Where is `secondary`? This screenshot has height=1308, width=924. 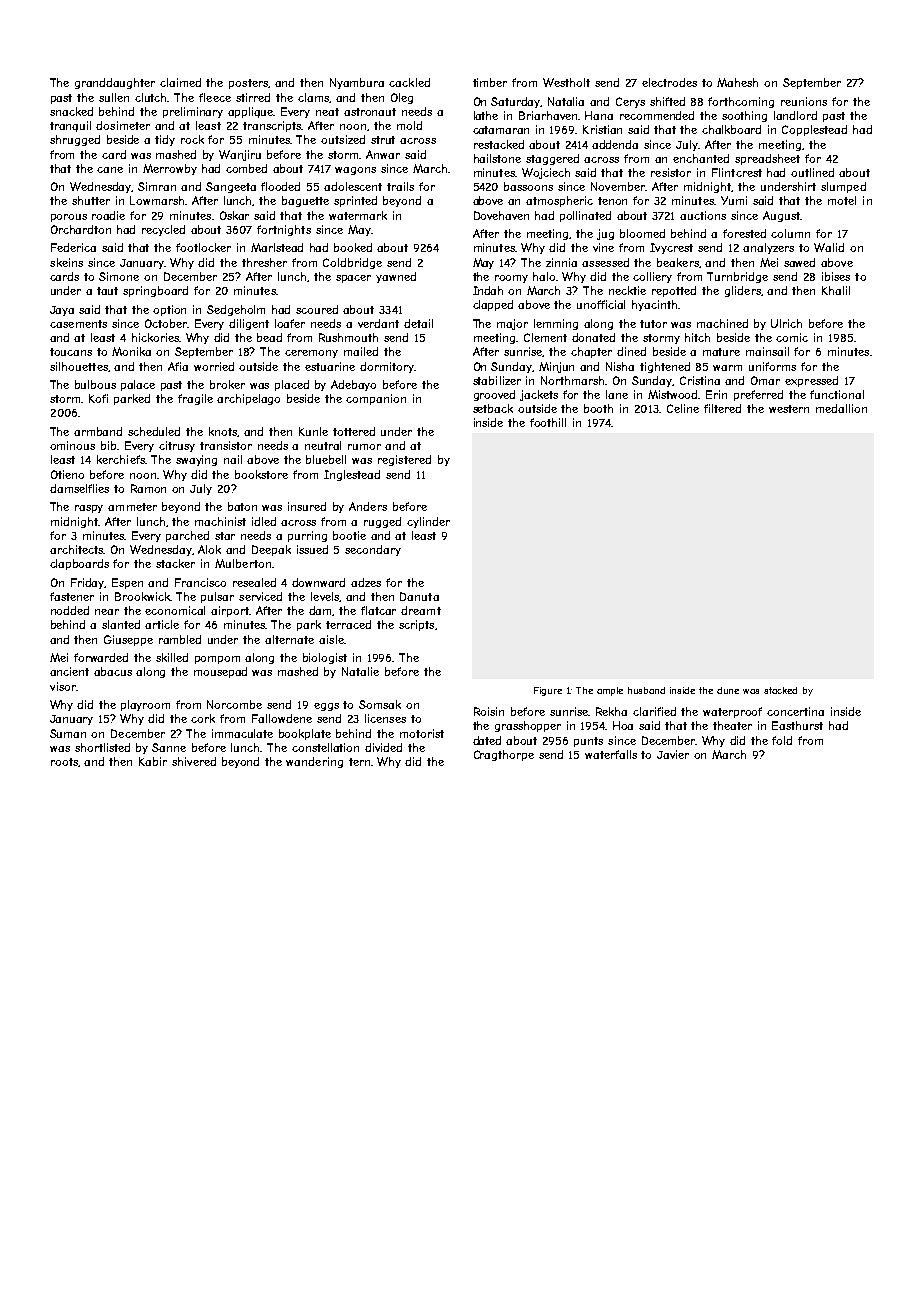
secondary is located at coordinates (373, 550).
